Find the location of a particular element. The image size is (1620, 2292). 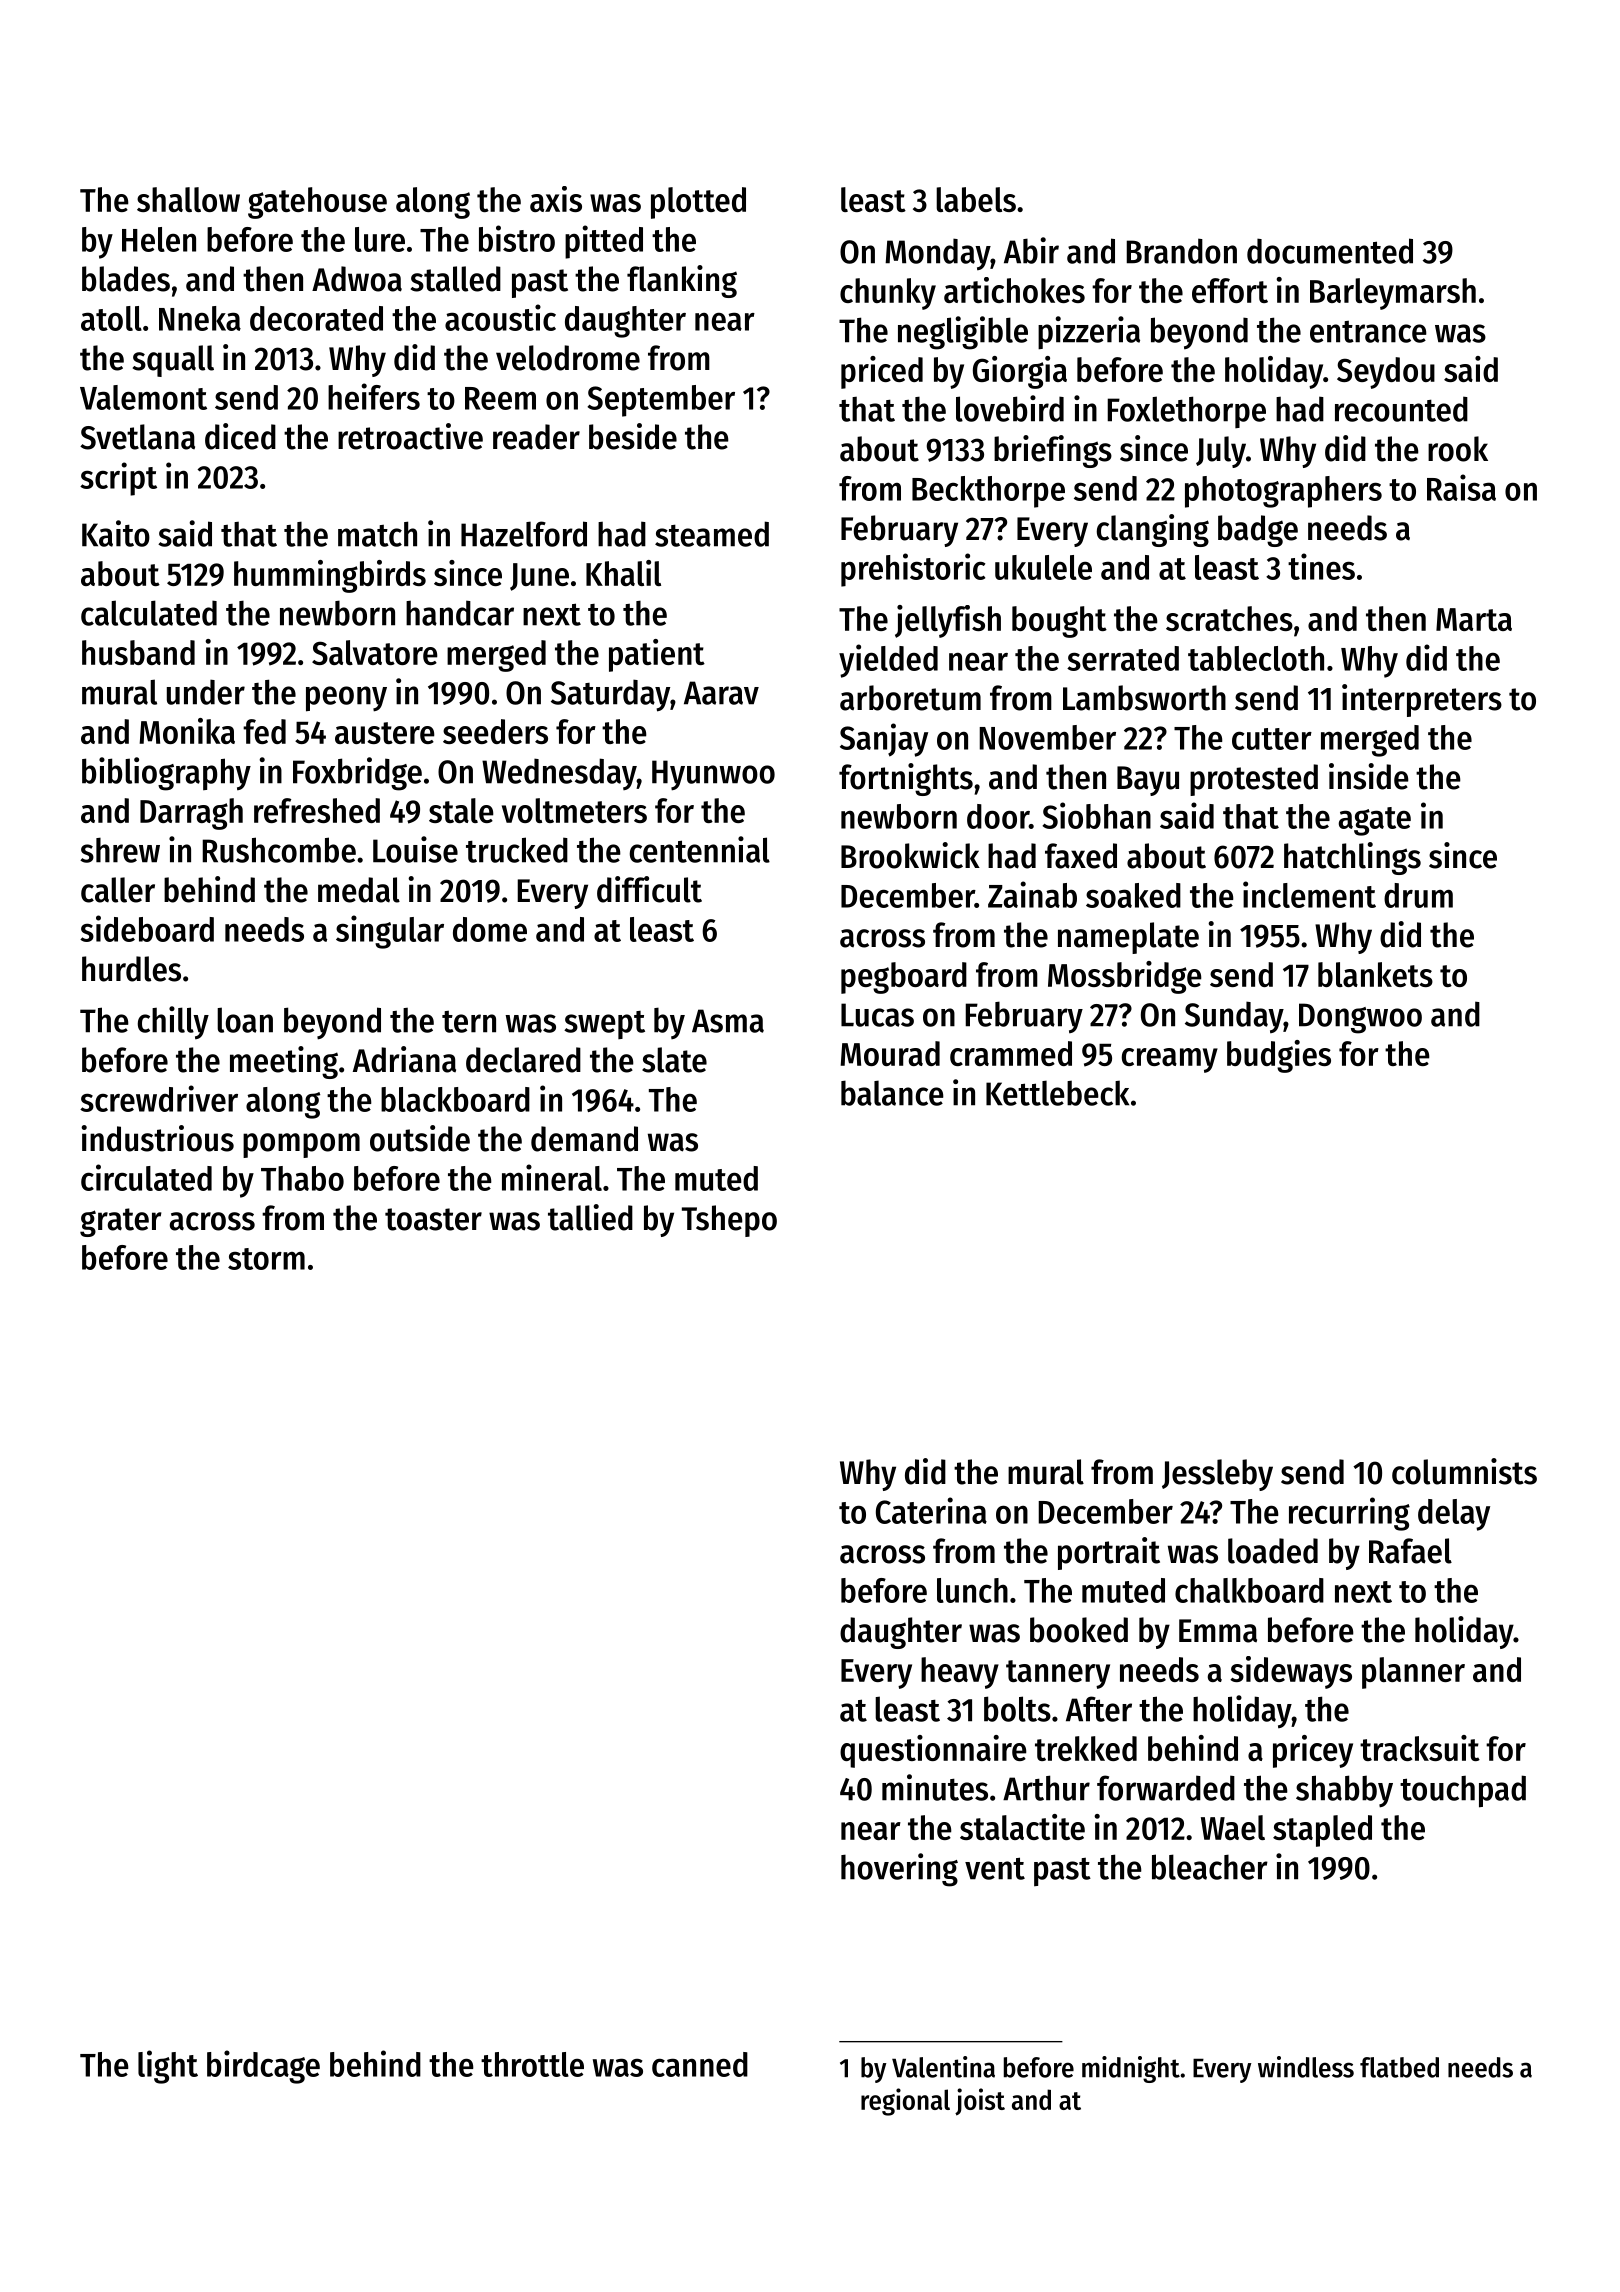

toaster is located at coordinates (433, 1219).
